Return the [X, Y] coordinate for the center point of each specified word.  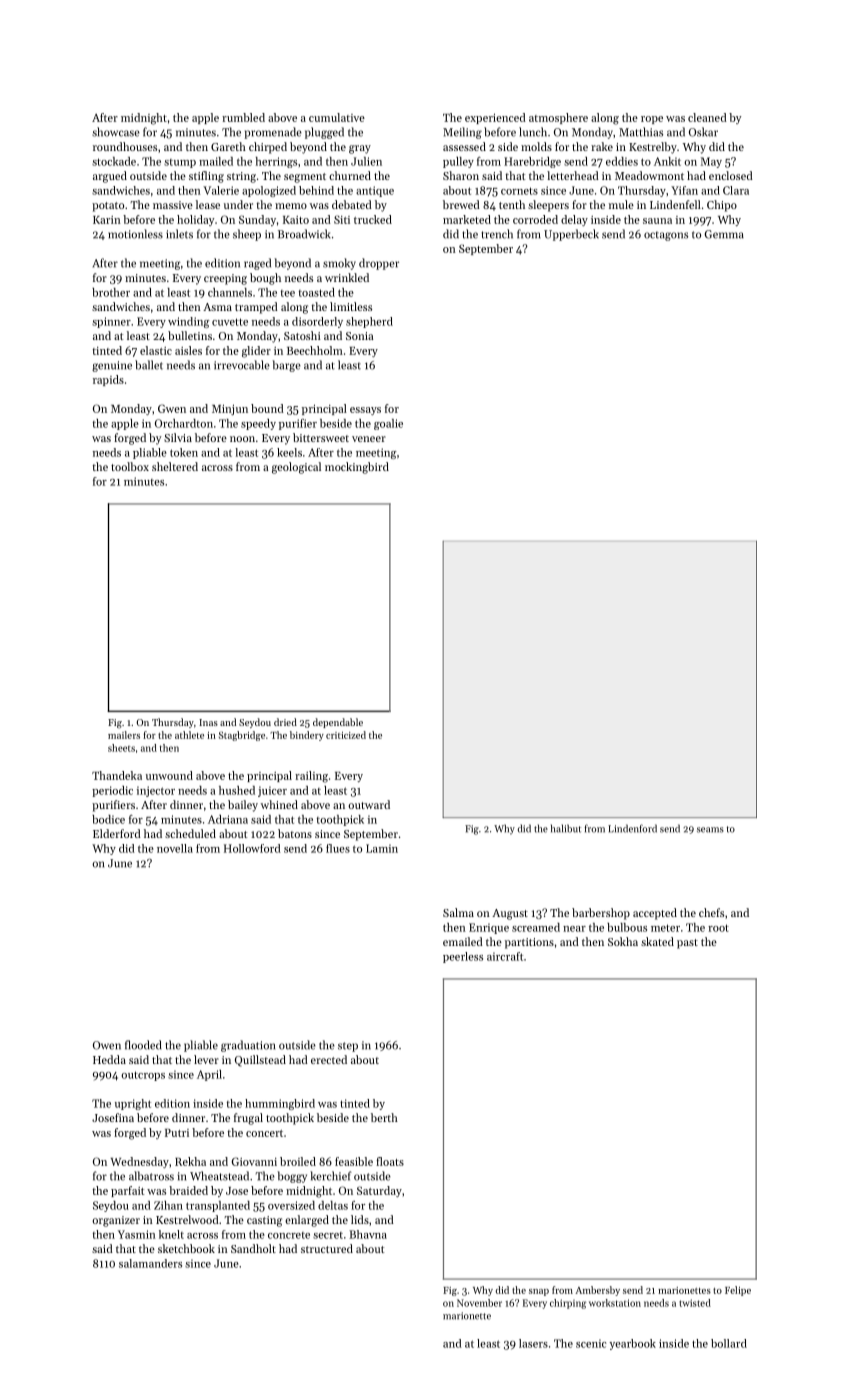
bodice [108, 819]
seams [710, 830]
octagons [666, 236]
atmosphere [558, 118]
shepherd [369, 322]
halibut [566, 828]
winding [189, 322]
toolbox [130, 466]
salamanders [150, 1263]
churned [350, 175]
